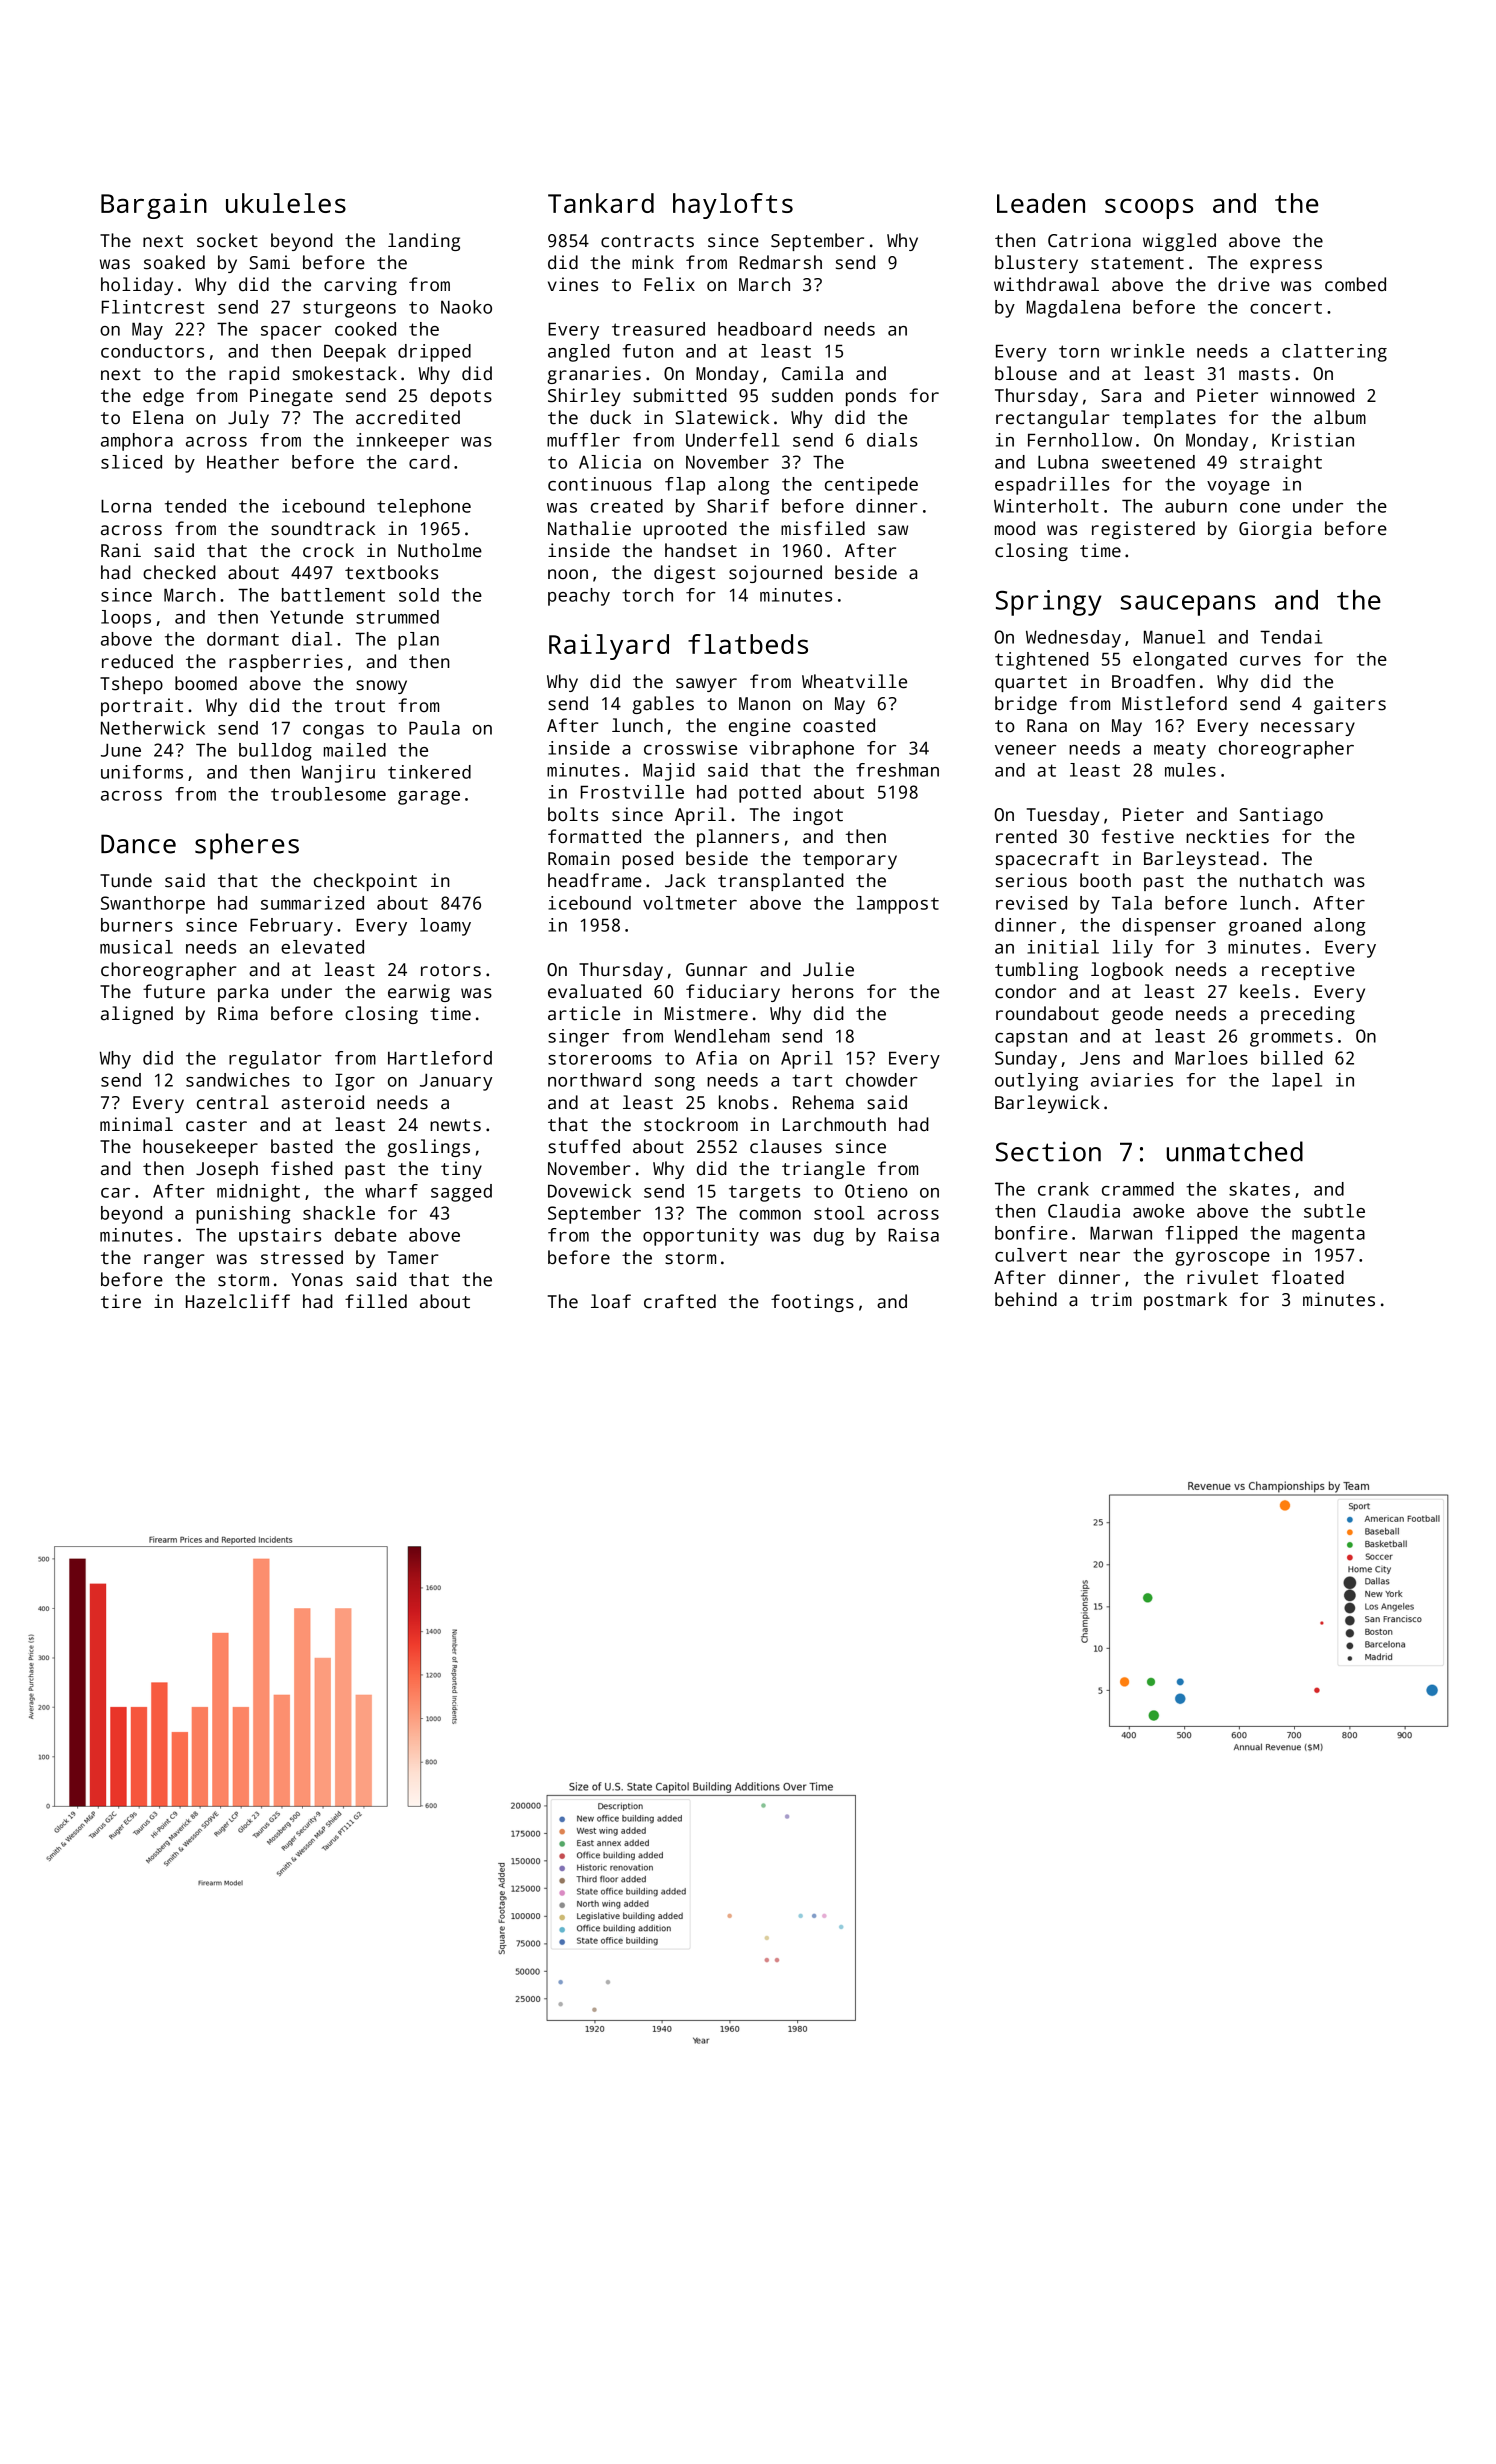 This screenshot has height=2464, width=1496. What do you see at coordinates (1350, 705) in the screenshot?
I see `gaiters` at bounding box center [1350, 705].
